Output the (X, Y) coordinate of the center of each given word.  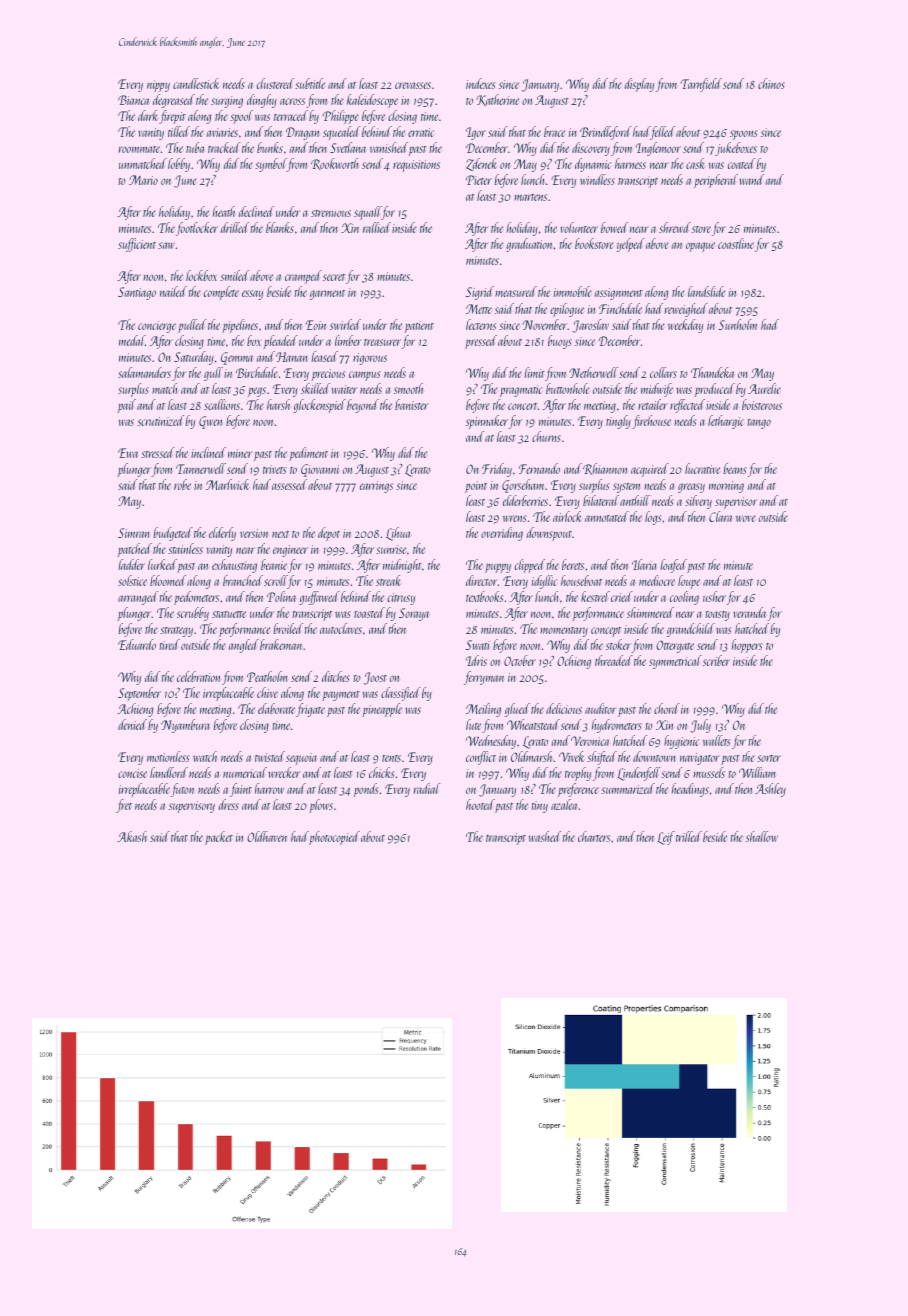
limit (534, 372)
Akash (132, 836)
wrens (514, 518)
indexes (480, 83)
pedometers (196, 598)
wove (746, 518)
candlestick (196, 83)
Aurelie (764, 388)
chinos (771, 83)
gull (213, 374)
